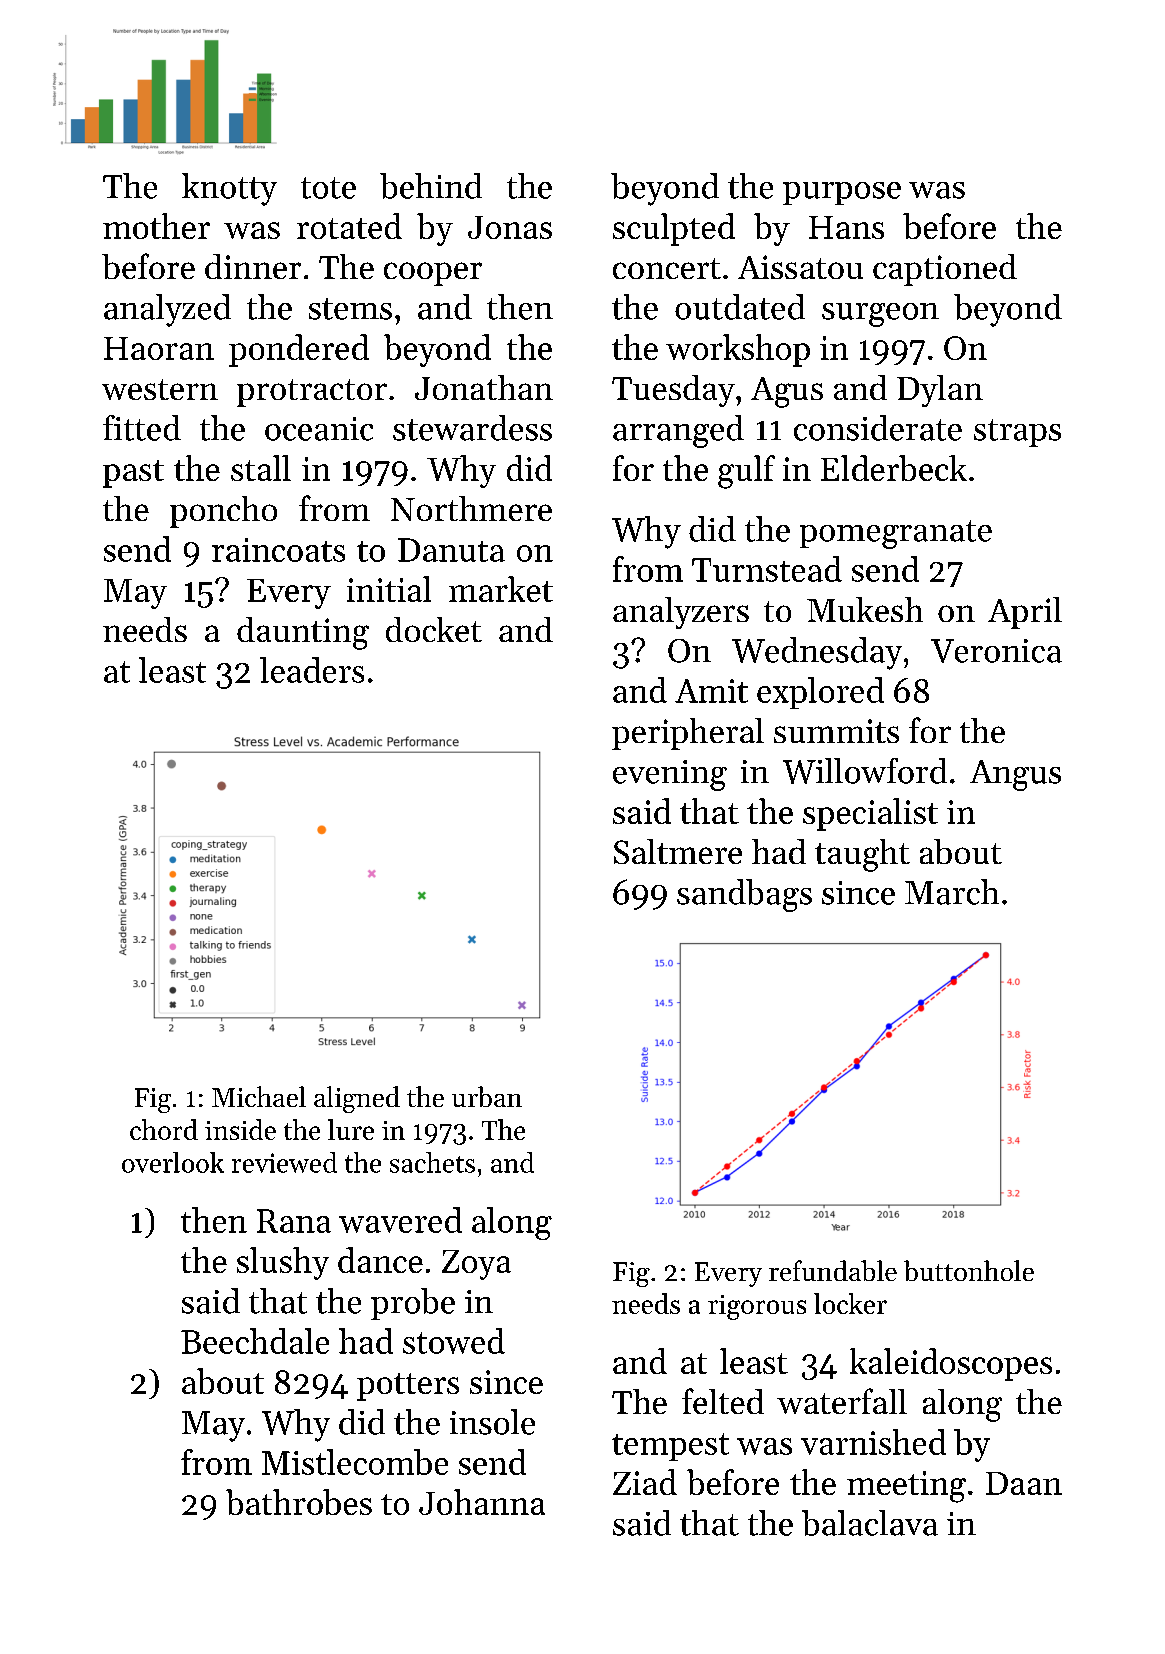 The width and height of the screenshot is (1165, 1654). Describe the element at coordinates (688, 734) in the screenshot. I see `peripheral` at that location.
